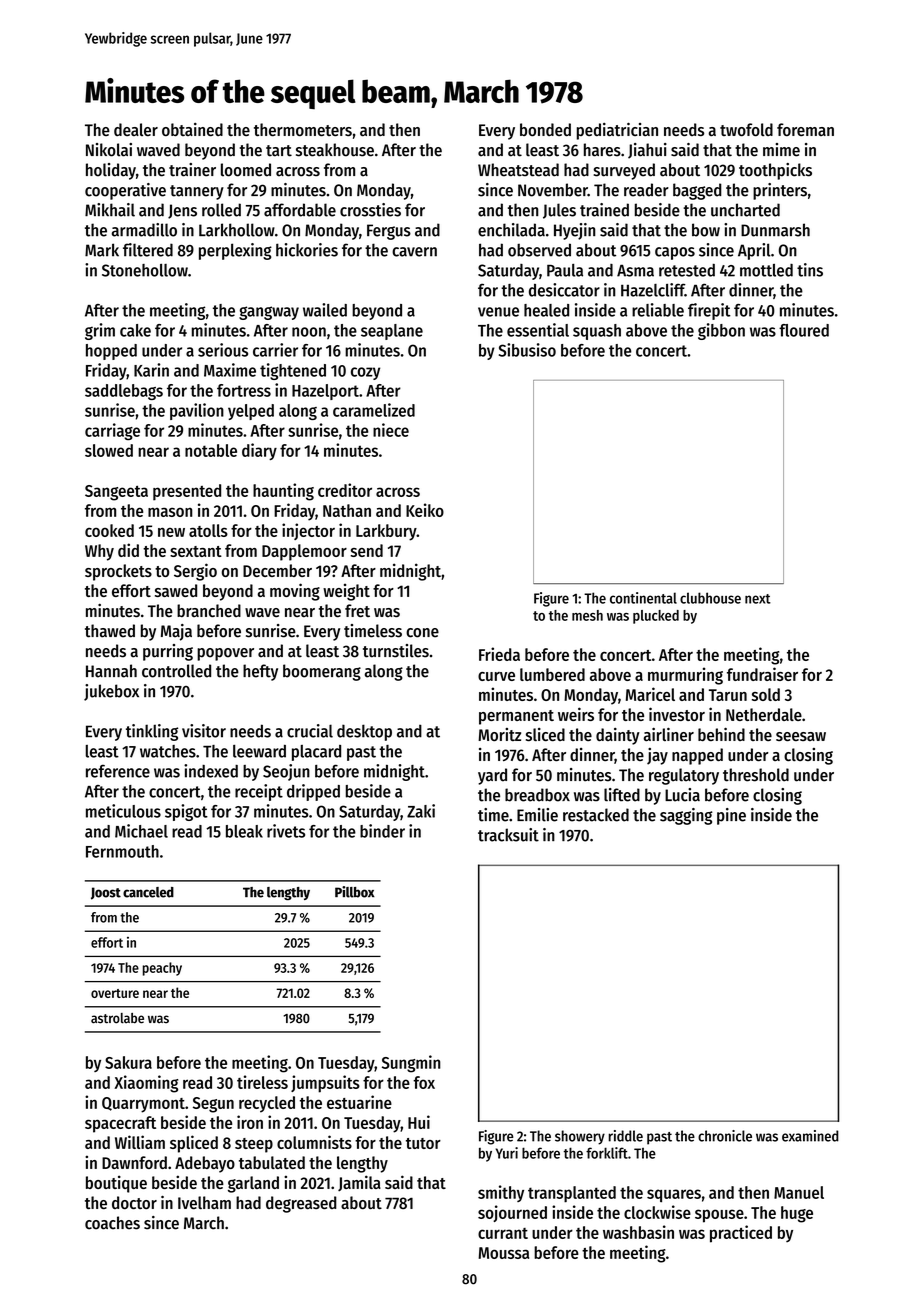 Image resolution: width=924 pixels, height=1308 pixels. What do you see at coordinates (411, 1064) in the screenshot?
I see `Sungmin` at bounding box center [411, 1064].
